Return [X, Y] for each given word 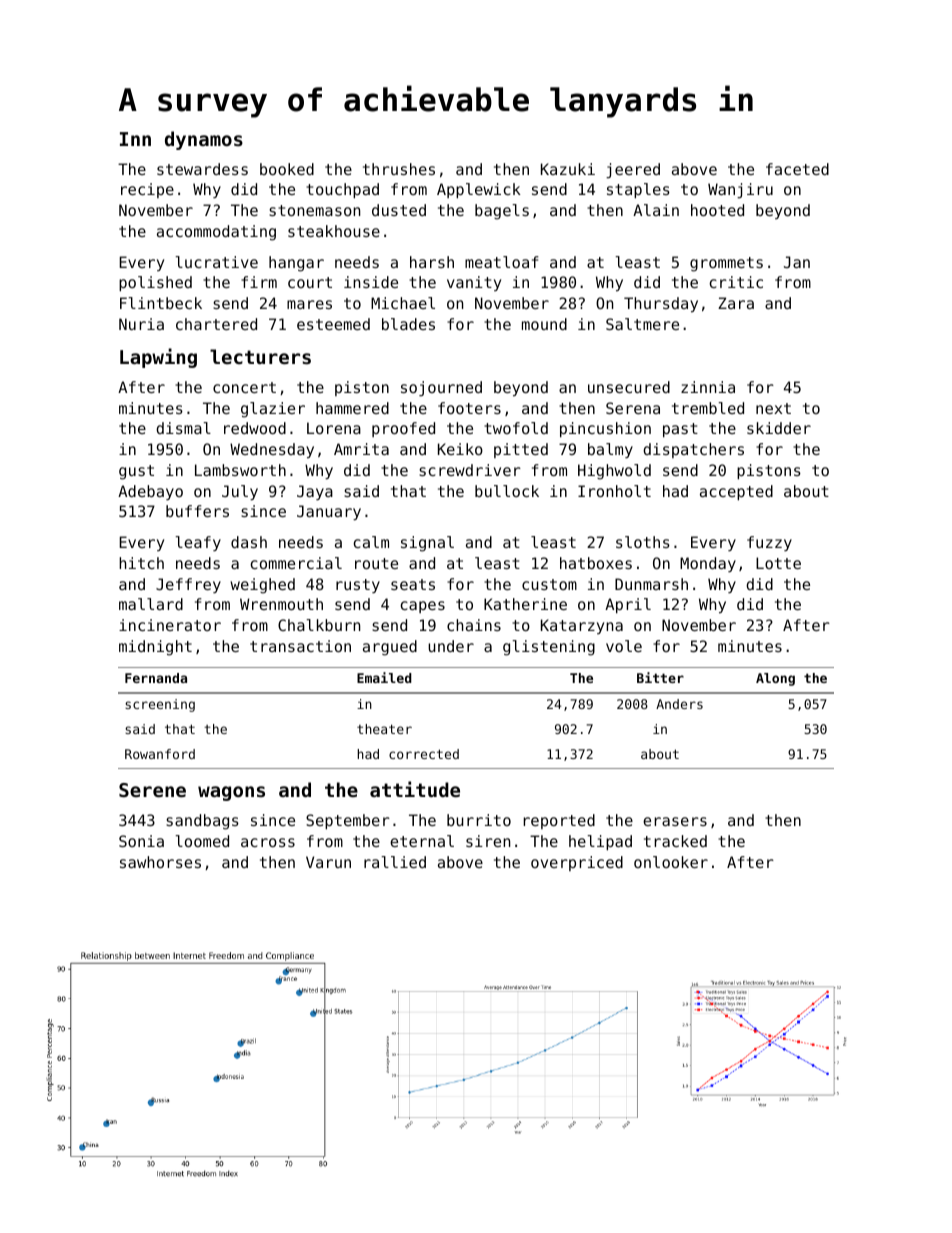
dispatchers [693, 450]
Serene [152, 790]
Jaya [315, 492]
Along [775, 679]
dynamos [204, 140]
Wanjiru [740, 190]
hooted [717, 210]
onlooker [671, 862]
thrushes [399, 169]
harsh [432, 262]
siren [488, 841]
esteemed [333, 324]
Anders [679, 704]
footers [469, 408]
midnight [155, 648]
